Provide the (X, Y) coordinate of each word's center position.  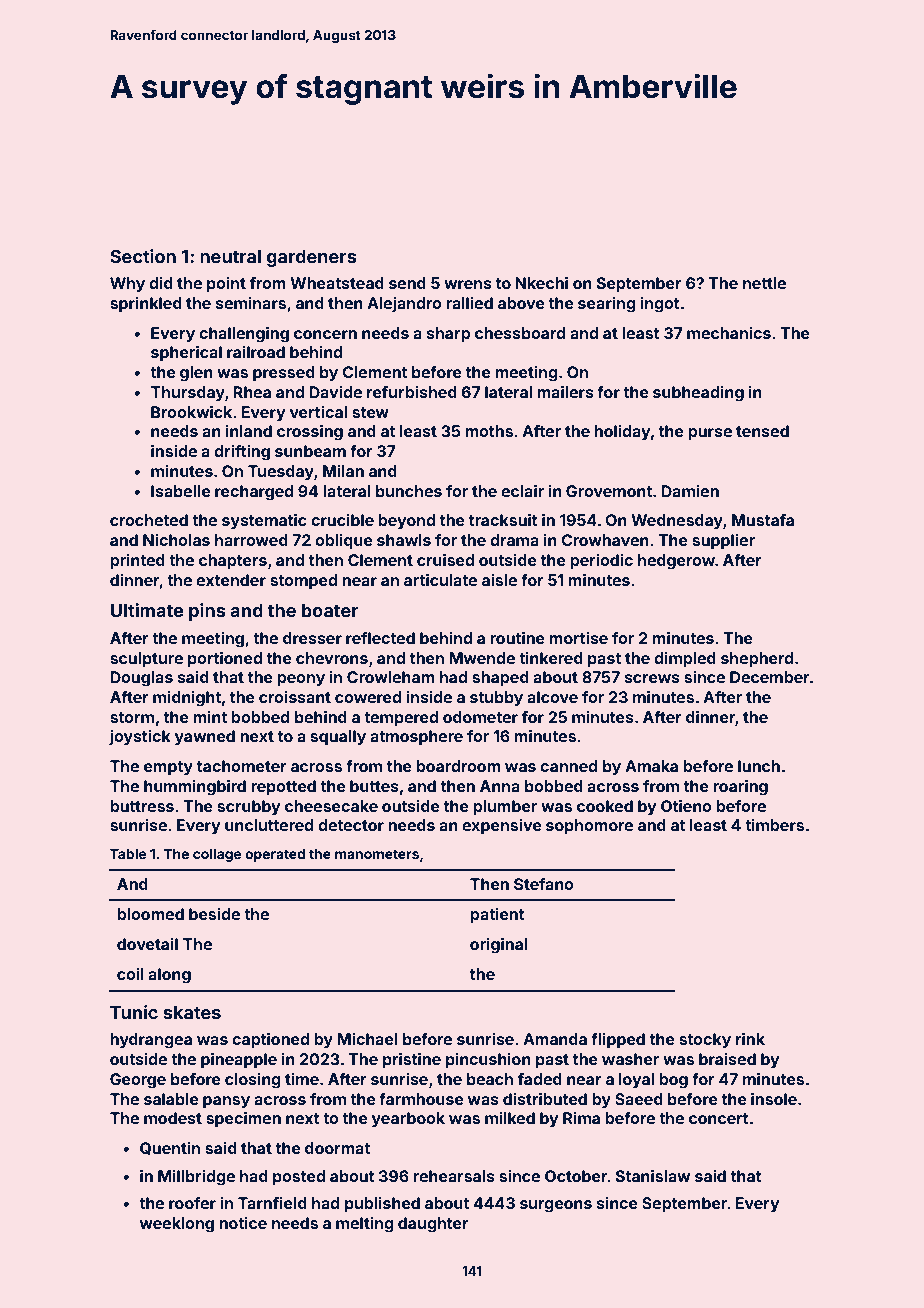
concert (719, 1118)
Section (143, 256)
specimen (243, 1120)
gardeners (311, 258)
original (499, 946)
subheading (698, 394)
